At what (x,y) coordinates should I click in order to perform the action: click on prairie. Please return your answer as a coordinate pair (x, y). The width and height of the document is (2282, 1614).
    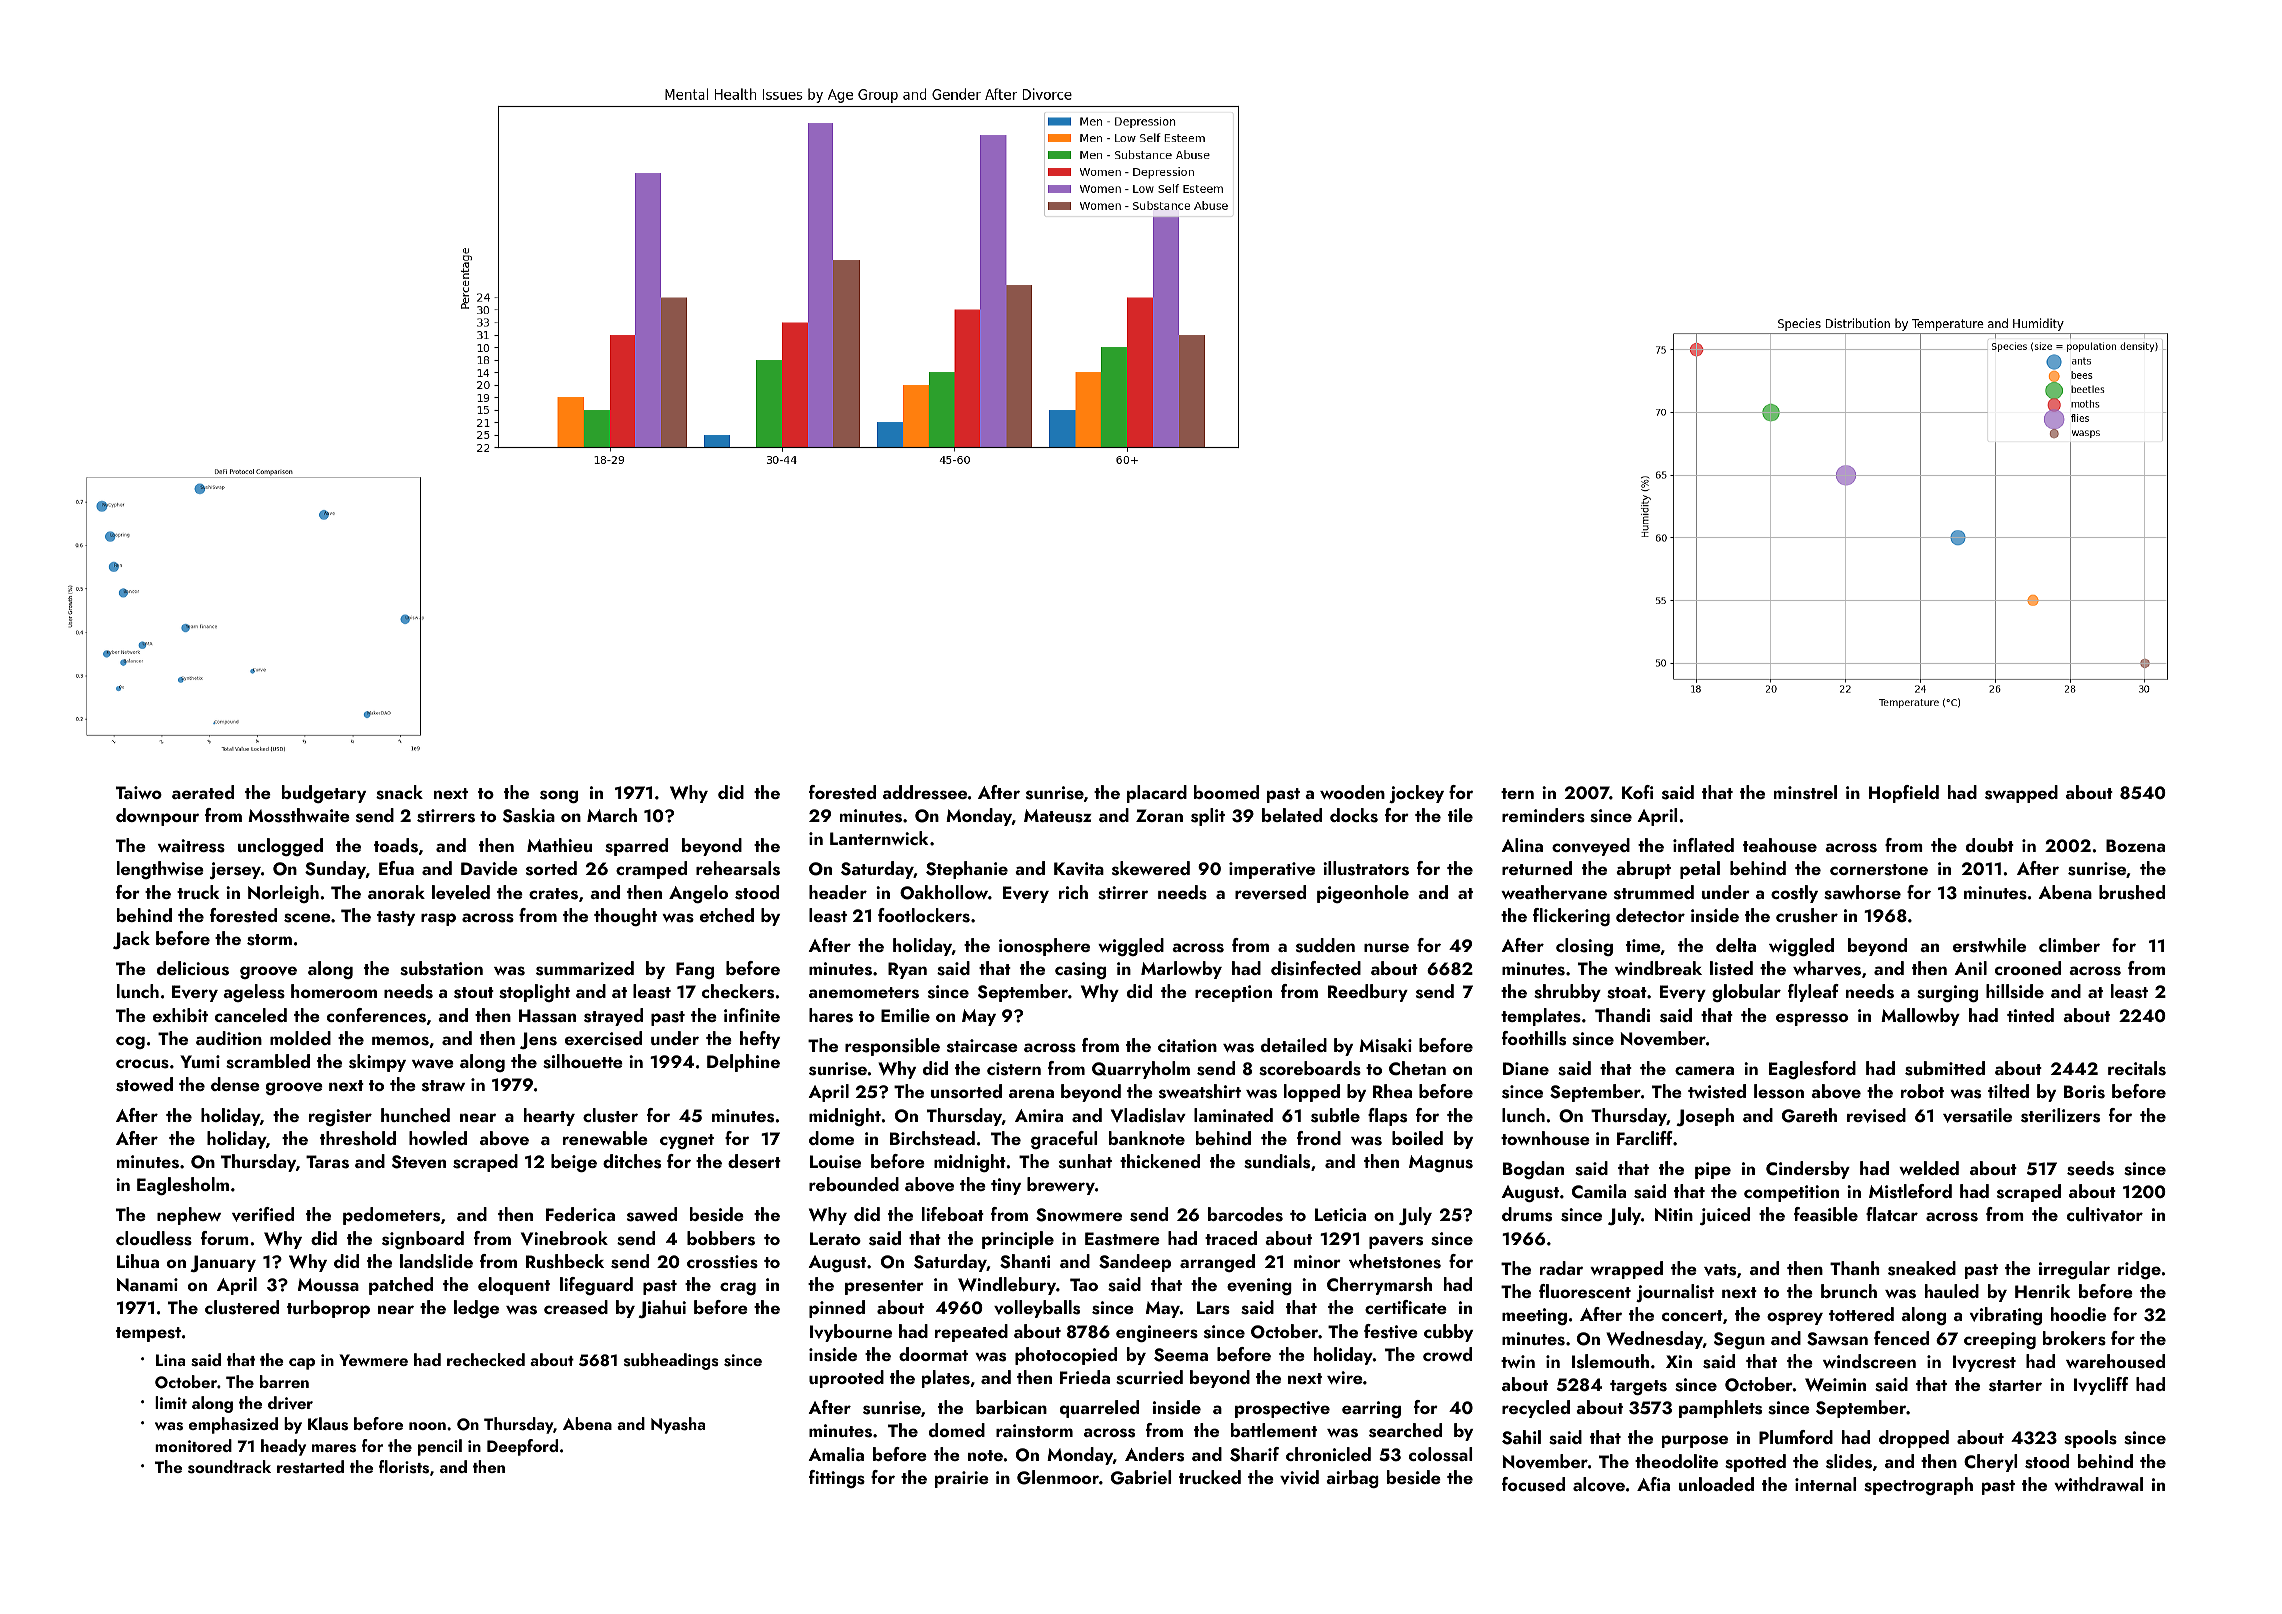
    Looking at the image, I should click on (962, 1479).
